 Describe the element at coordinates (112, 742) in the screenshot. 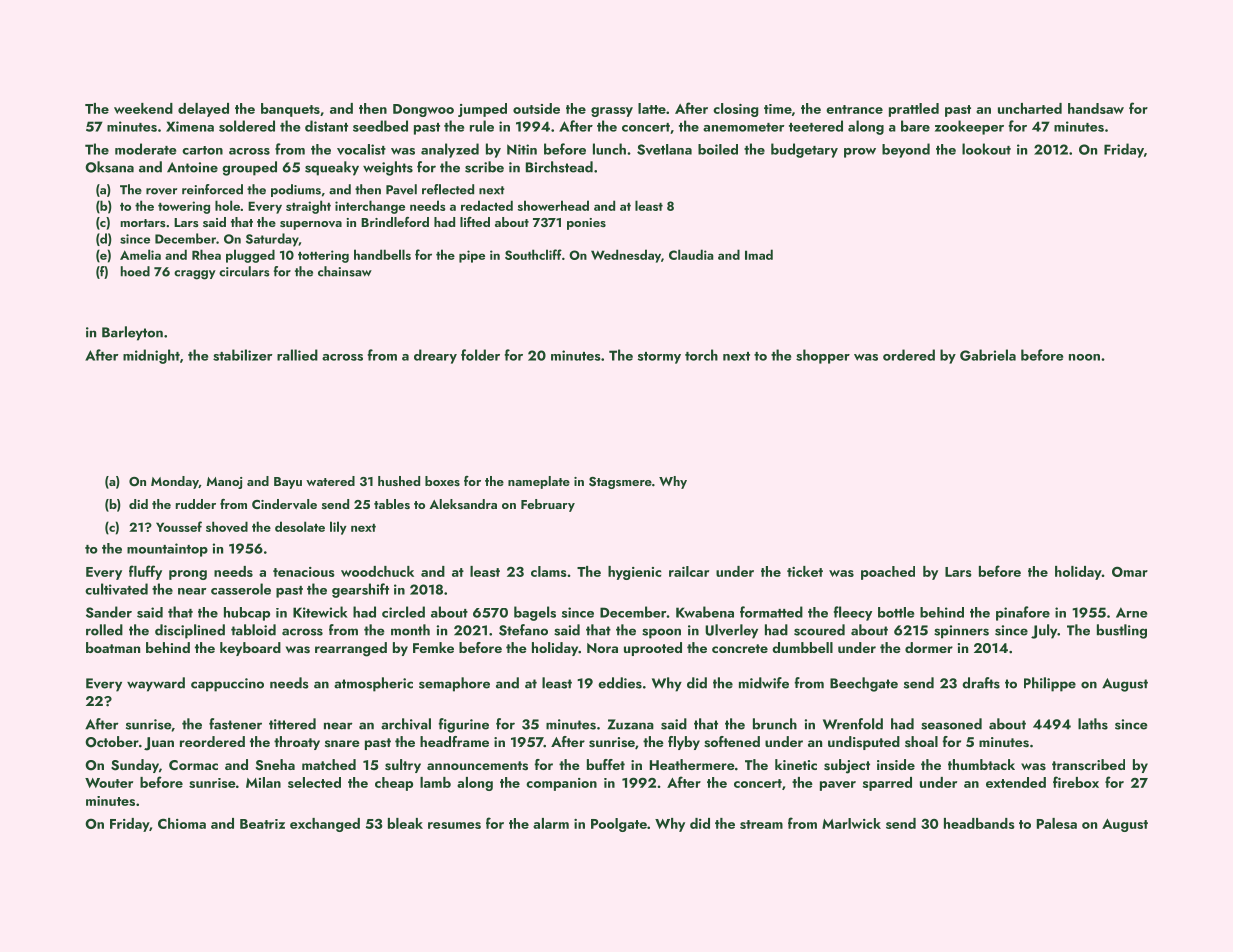

I see `October` at that location.
